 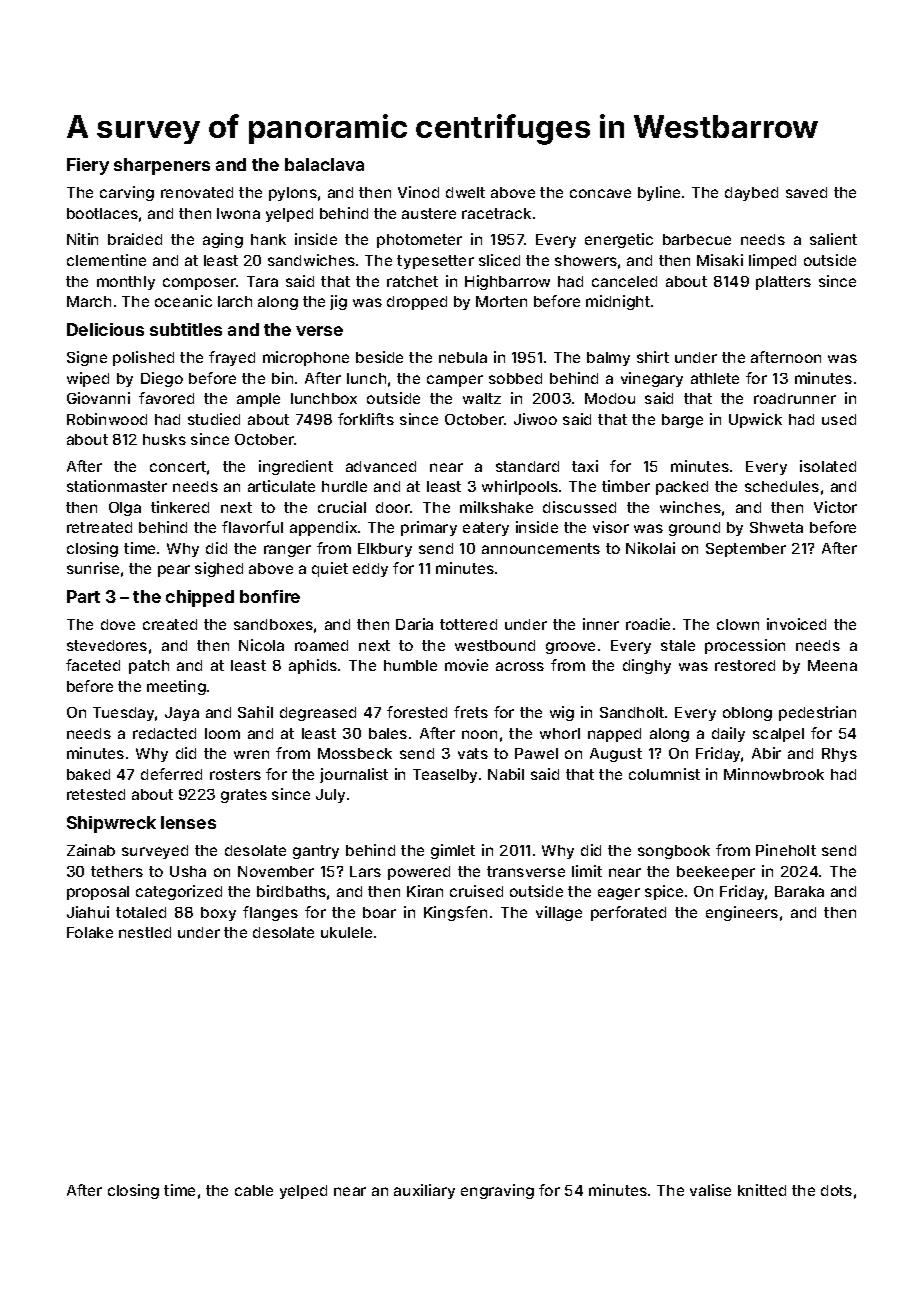 I want to click on dots, so click(x=836, y=1190).
